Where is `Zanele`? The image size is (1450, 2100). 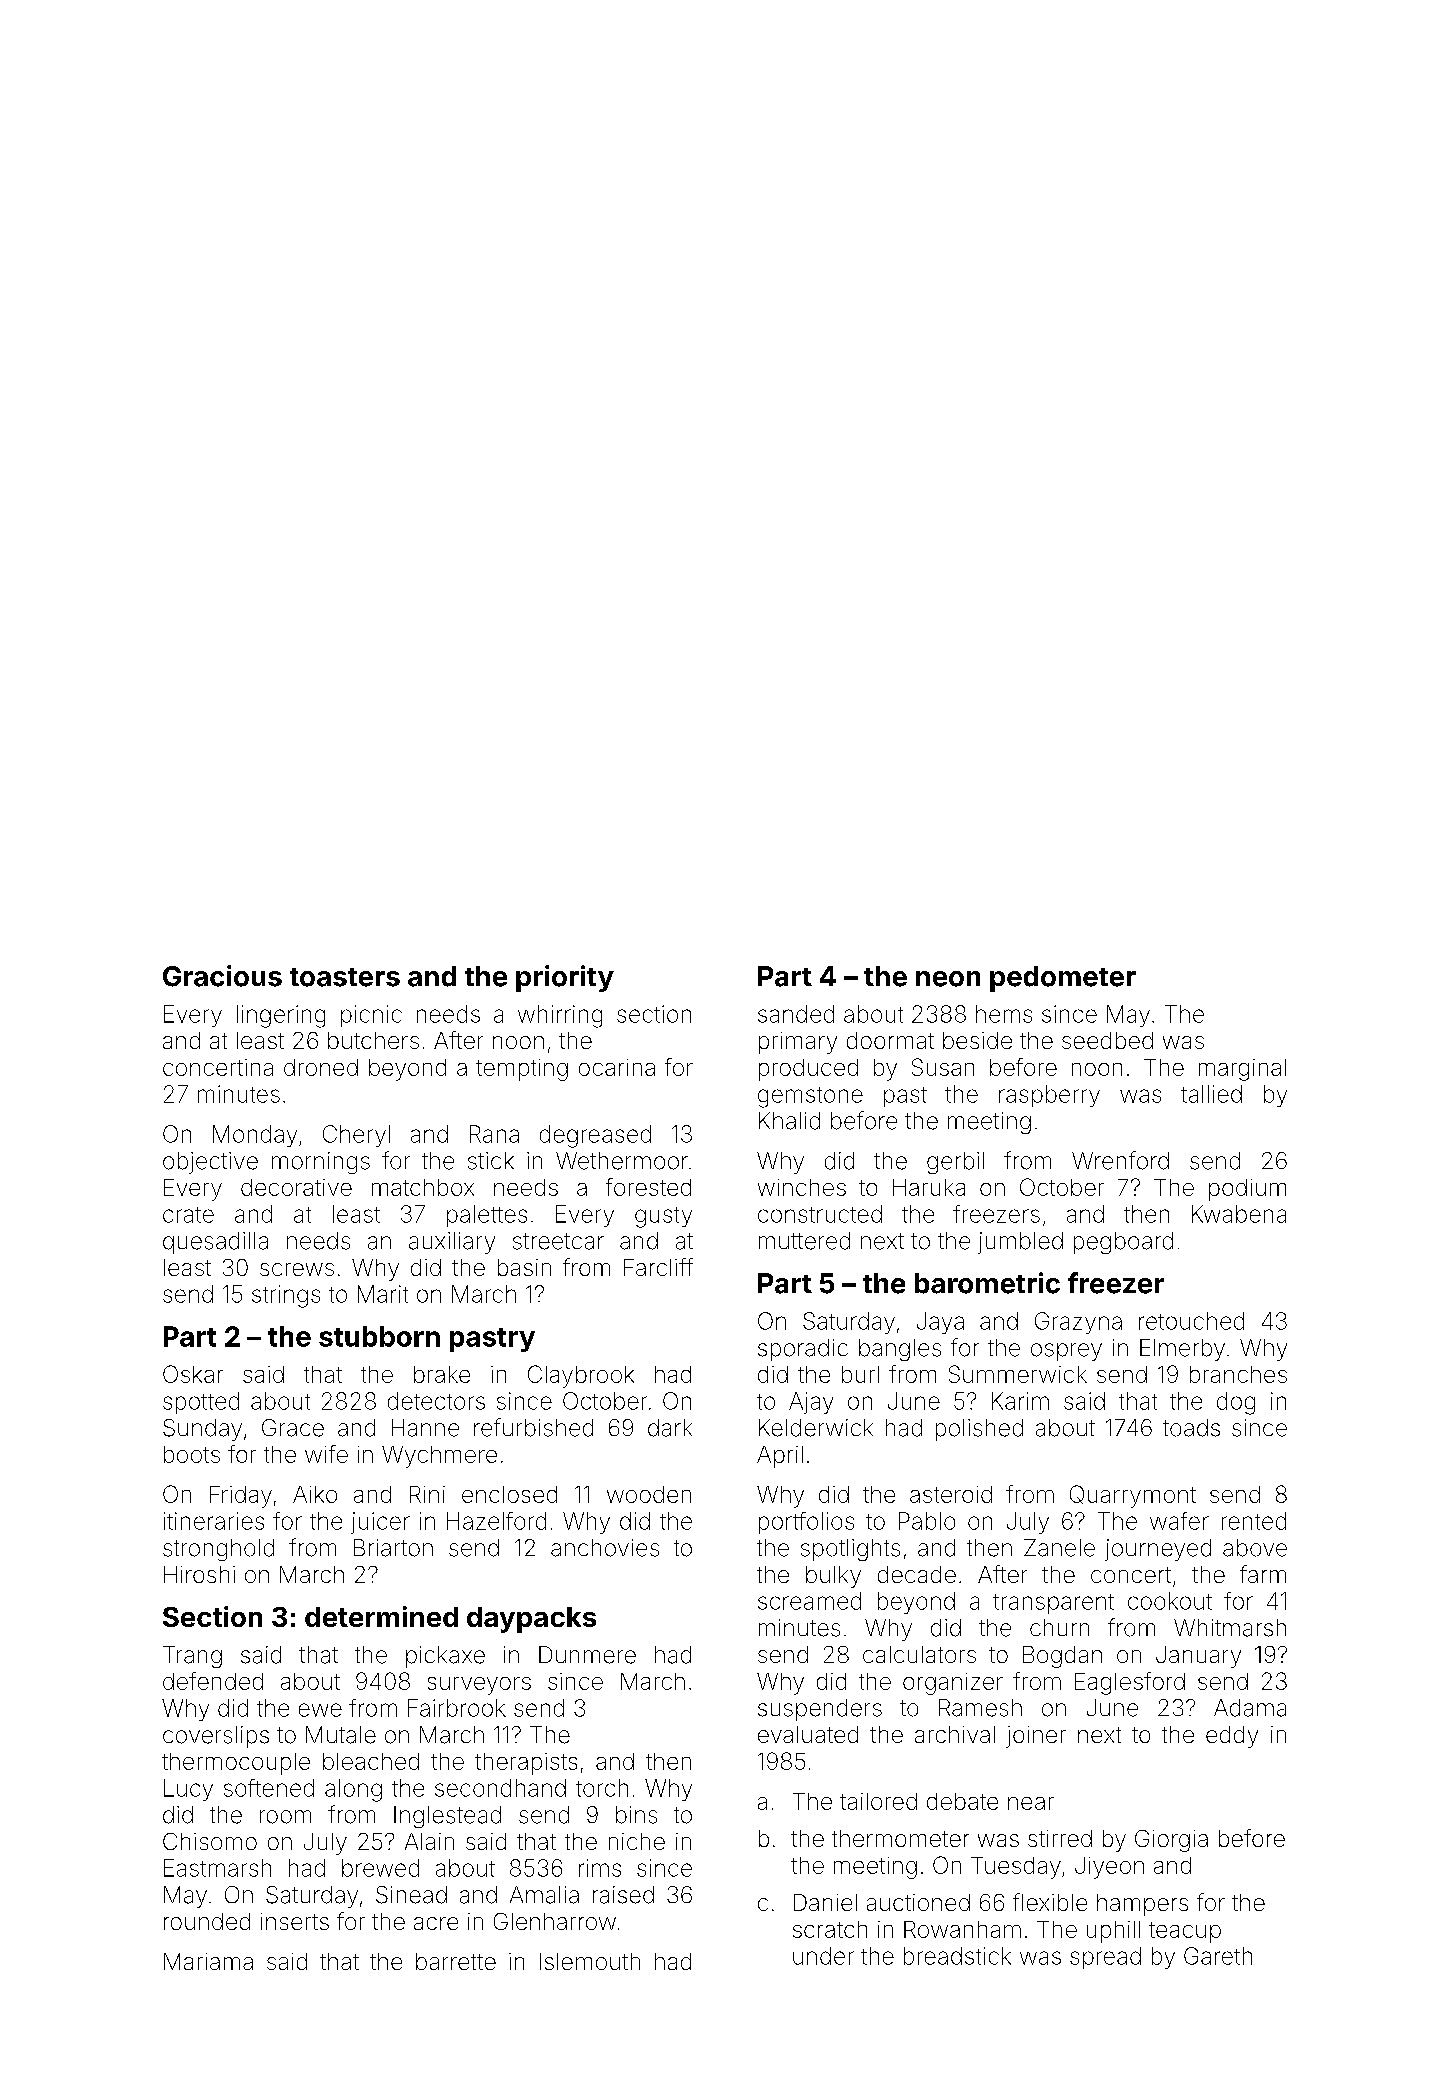
Zanele is located at coordinates (1059, 1548).
